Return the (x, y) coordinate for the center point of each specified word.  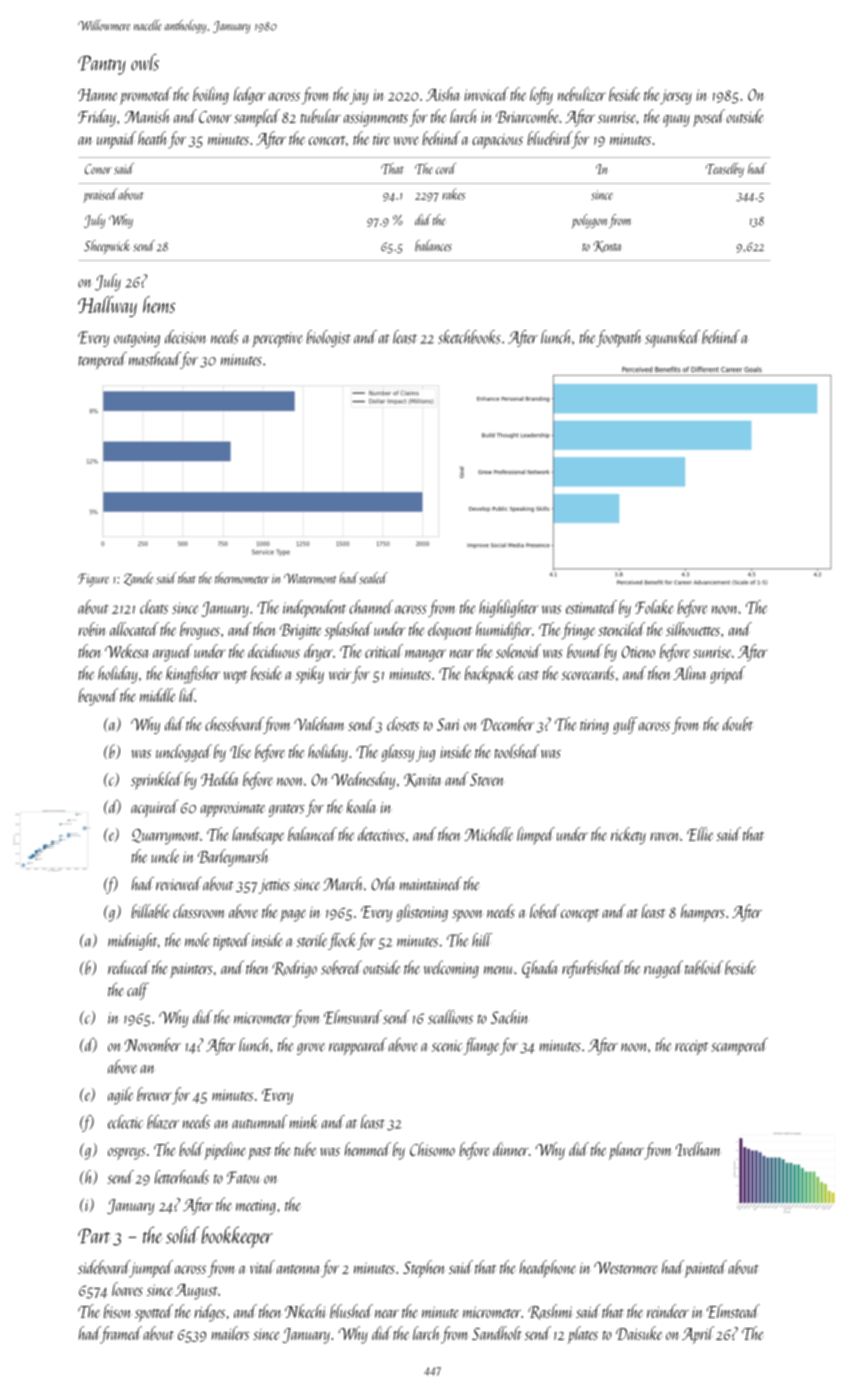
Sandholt (497, 1333)
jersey (676, 97)
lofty (541, 96)
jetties (274, 886)
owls (145, 62)
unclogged (184, 753)
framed (121, 1335)
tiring (594, 726)
